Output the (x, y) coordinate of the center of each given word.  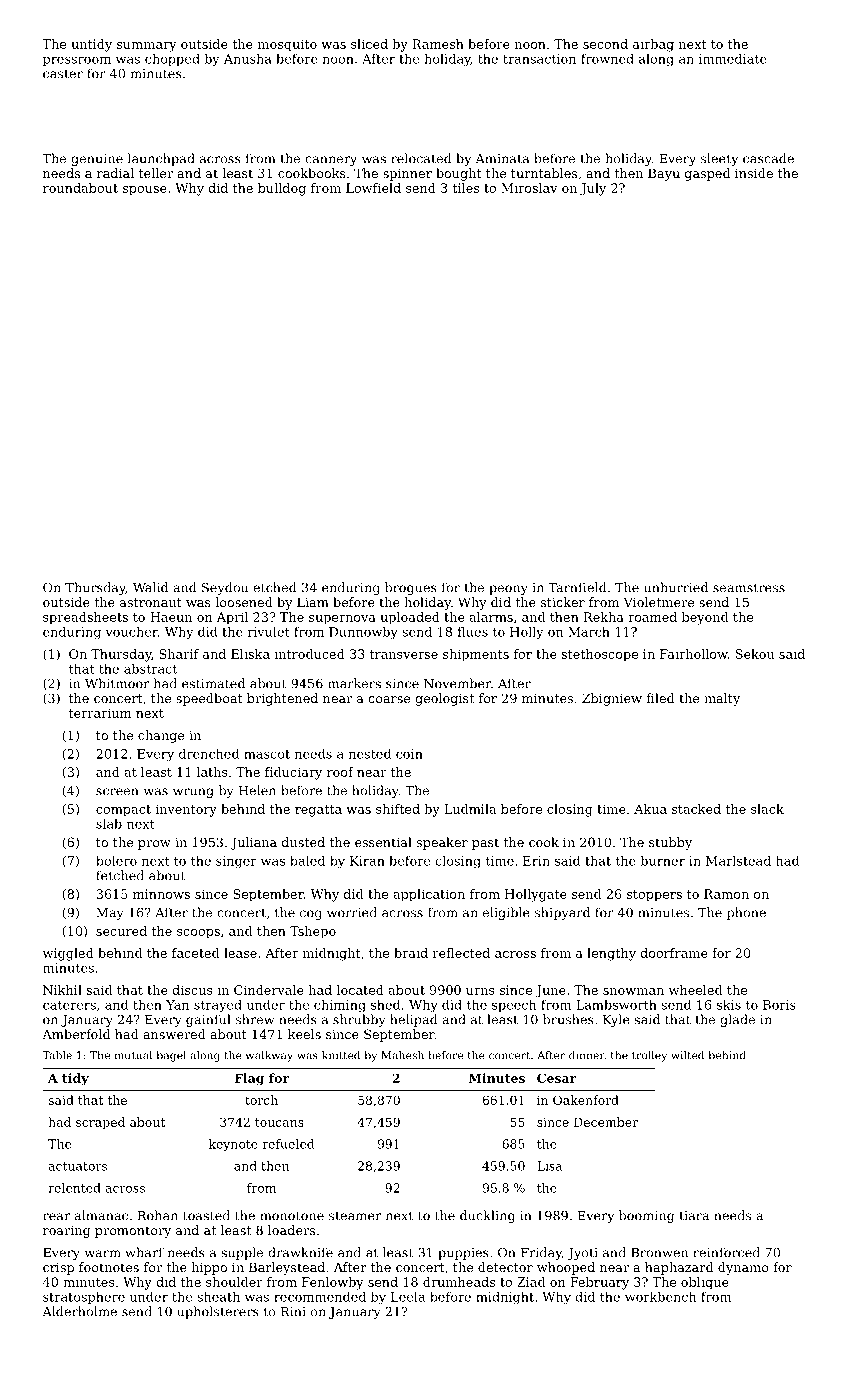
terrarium (100, 713)
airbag (653, 45)
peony (508, 590)
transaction (539, 59)
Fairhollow (694, 654)
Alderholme (80, 1311)
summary (147, 47)
